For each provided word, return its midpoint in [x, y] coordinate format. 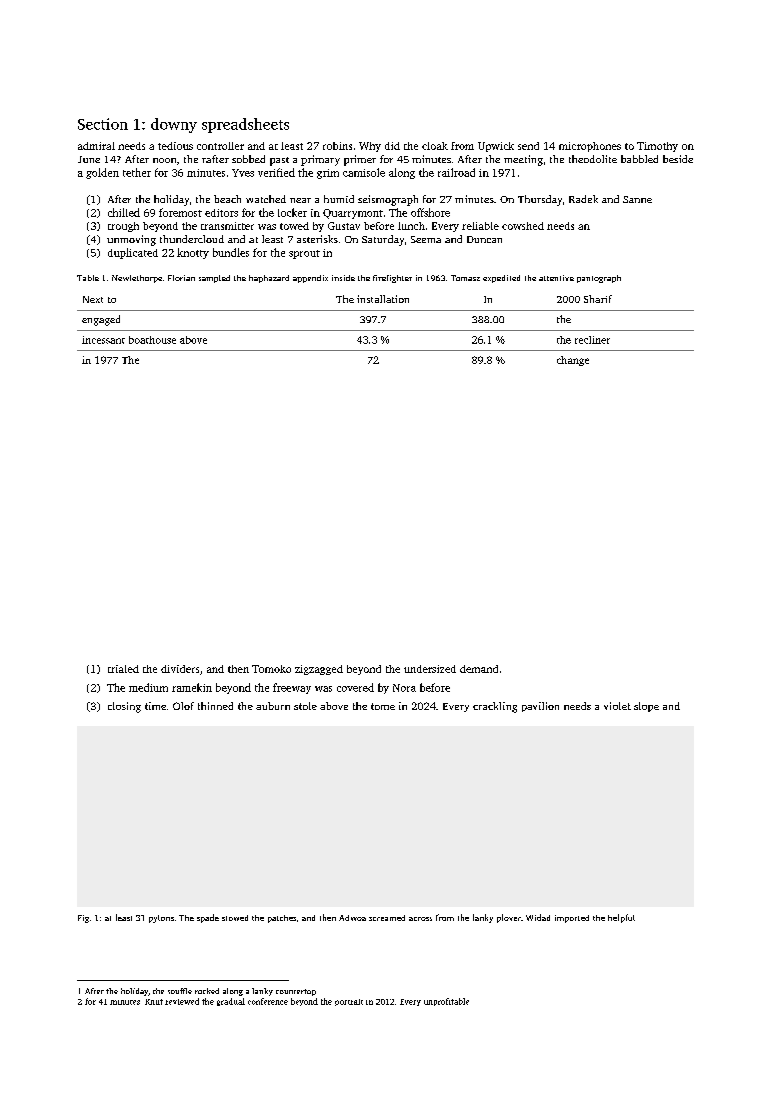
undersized [430, 669]
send [528, 146]
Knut [154, 1002]
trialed [123, 669]
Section [103, 124]
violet [617, 706]
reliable [480, 226]
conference [268, 1001]
